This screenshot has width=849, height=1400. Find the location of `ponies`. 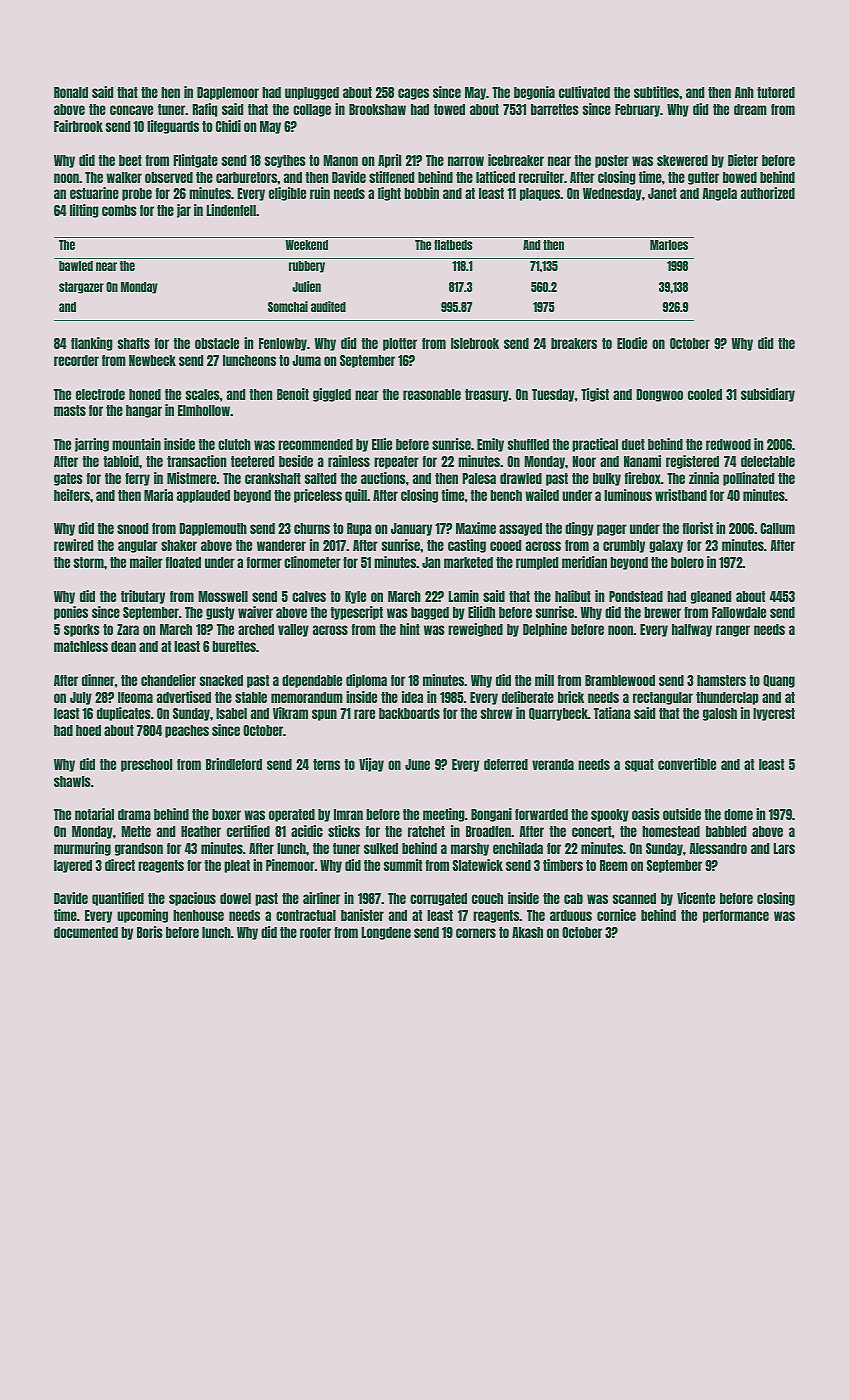

ponies is located at coordinates (71, 613).
